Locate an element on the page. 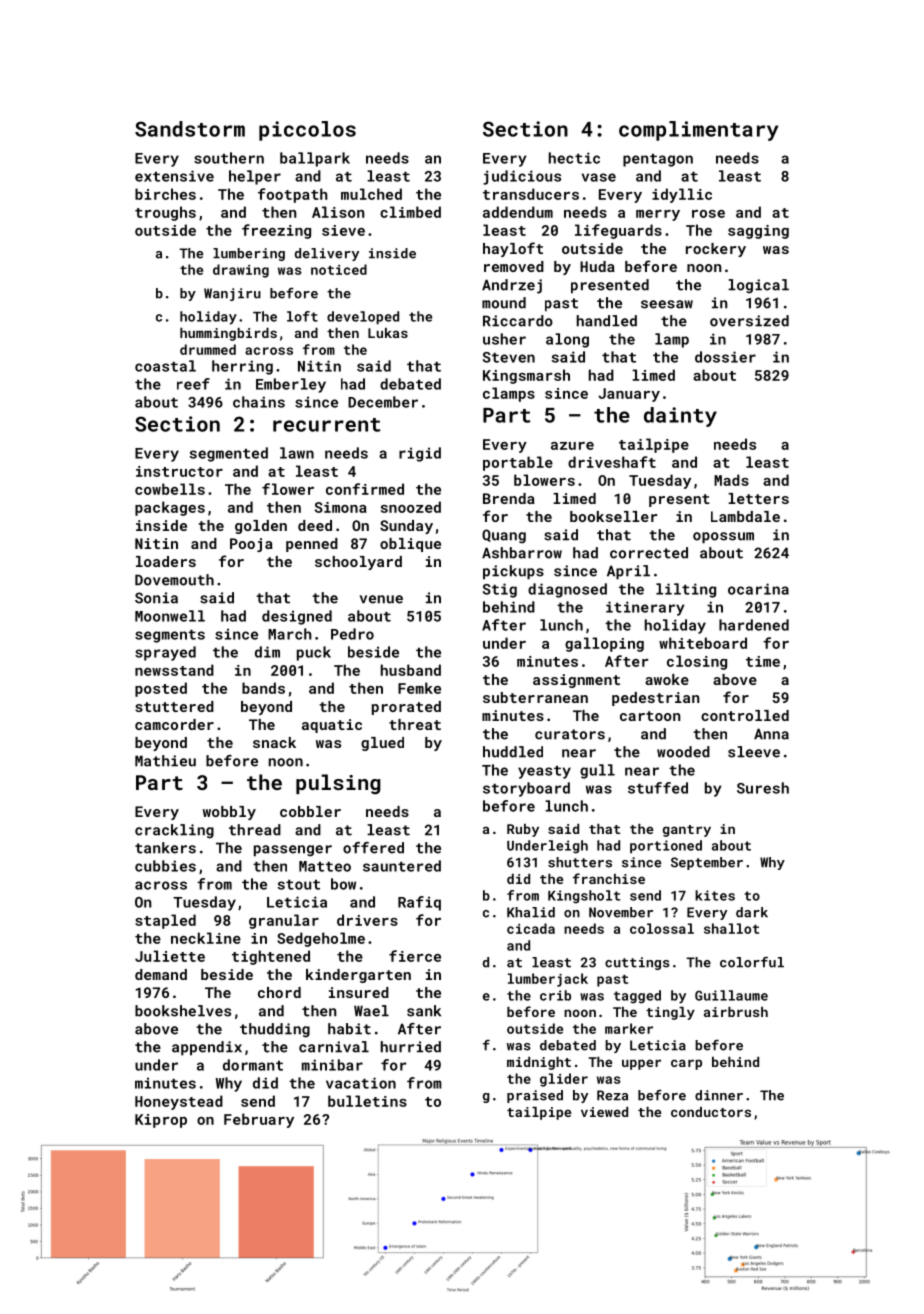 This image has width=924, height=1314. complimentary is located at coordinates (698, 131).
